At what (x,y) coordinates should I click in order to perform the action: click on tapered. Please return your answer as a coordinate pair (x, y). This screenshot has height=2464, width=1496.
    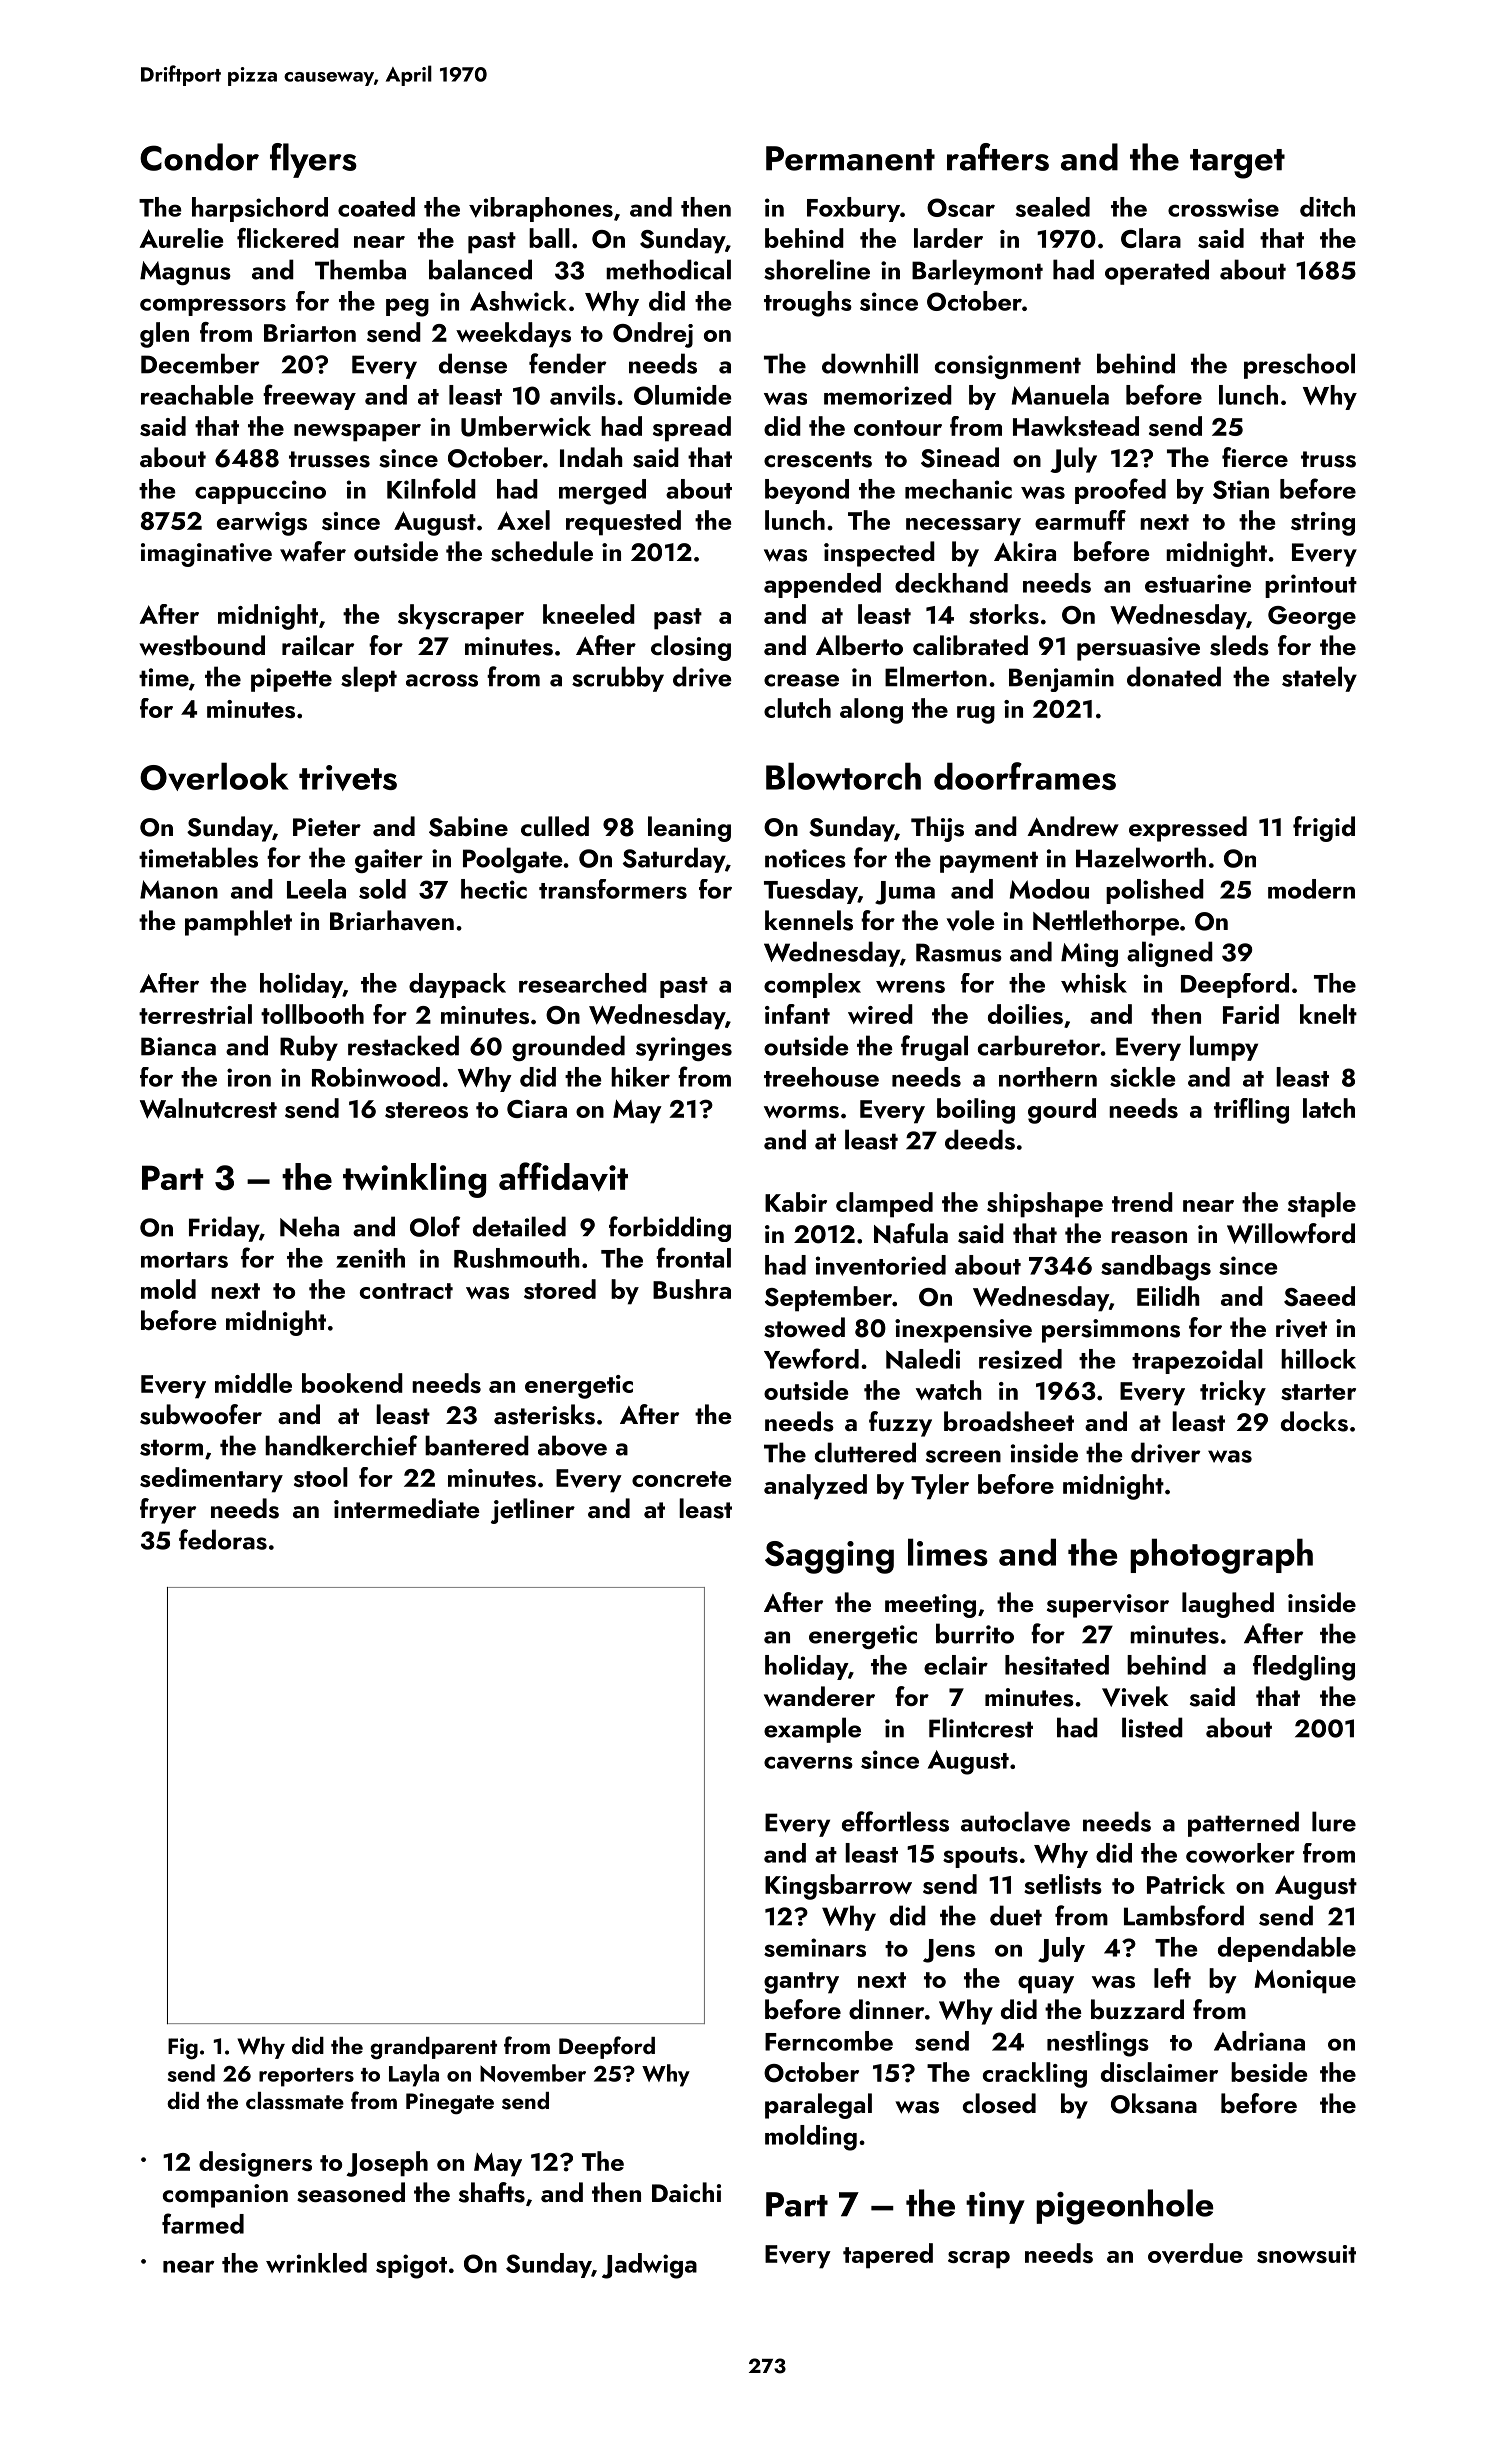
    Looking at the image, I should click on (888, 2256).
